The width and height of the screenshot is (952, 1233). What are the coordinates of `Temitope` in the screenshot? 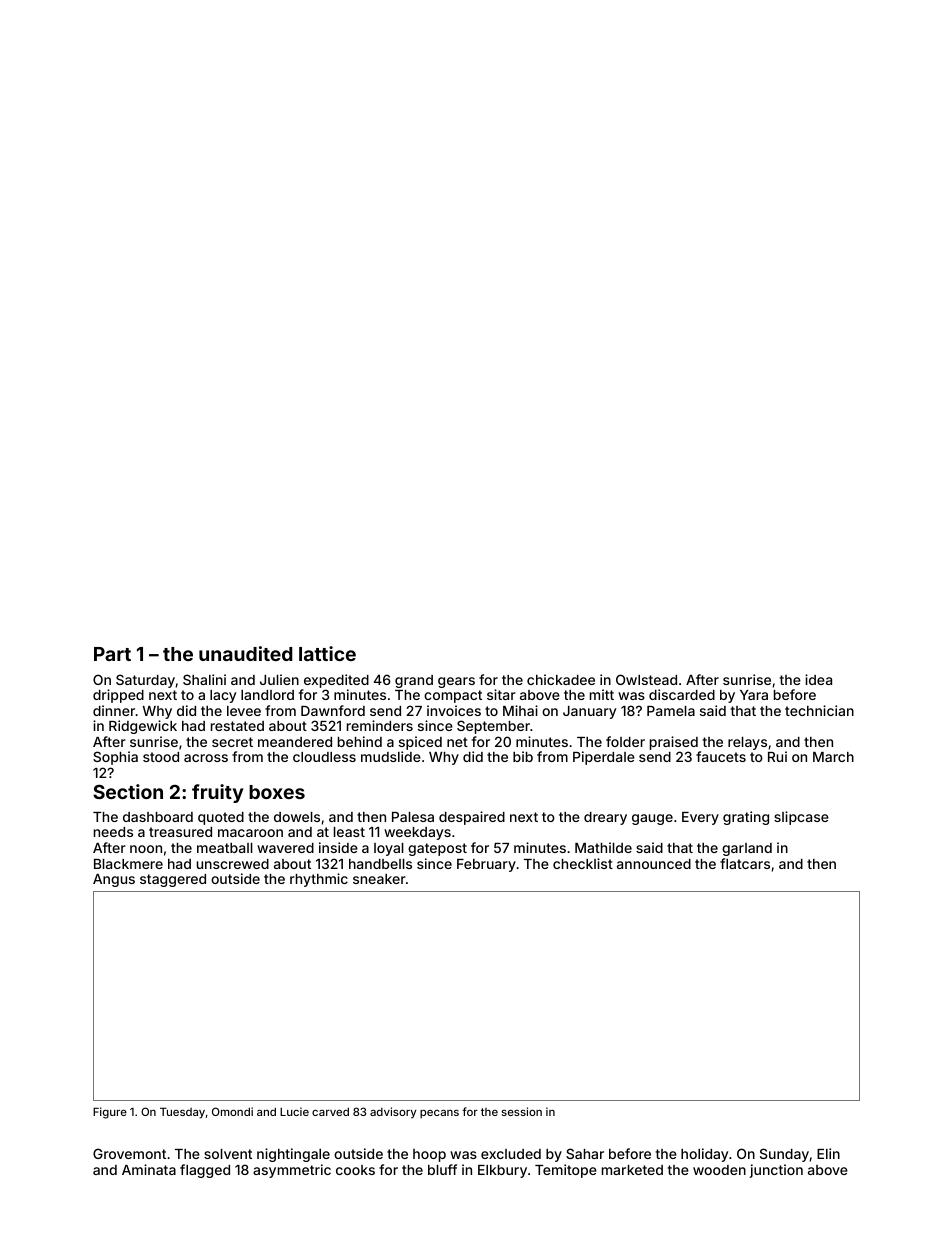 It's located at (566, 1171).
